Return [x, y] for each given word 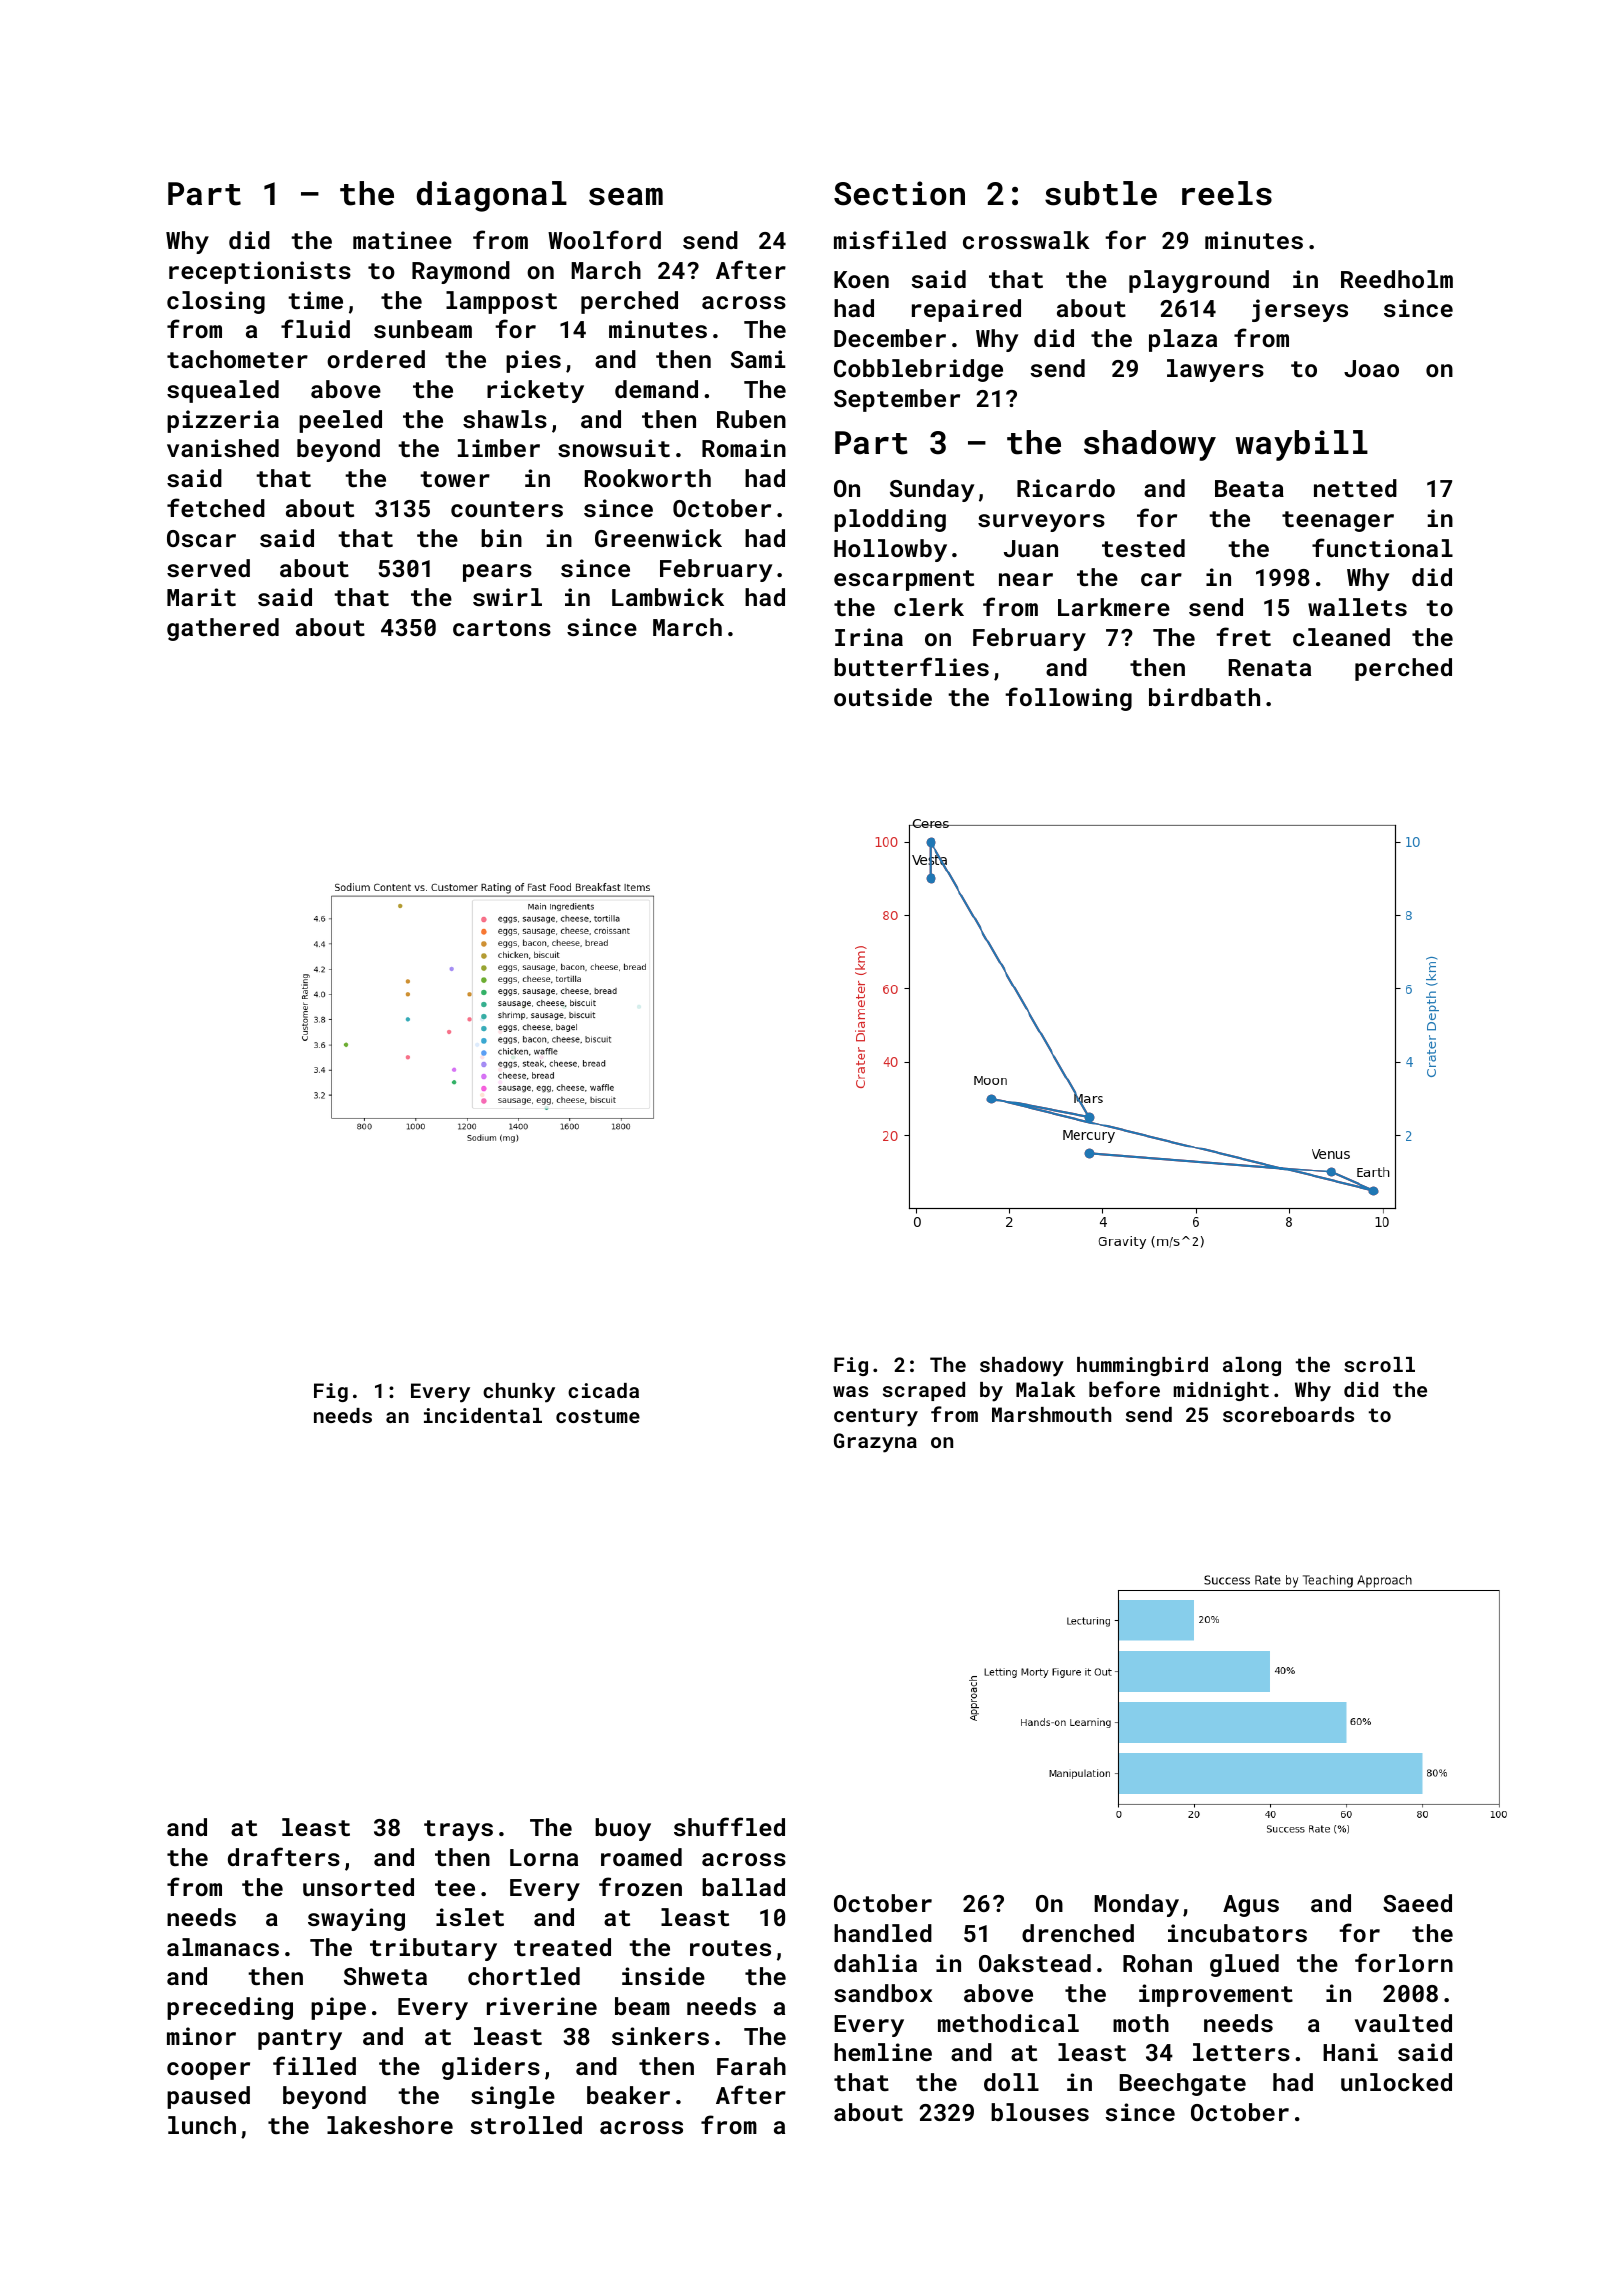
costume [598, 1416]
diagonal [492, 196]
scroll [1379, 1364]
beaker [628, 2095]
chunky [519, 1393]
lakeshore [390, 2125]
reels [1227, 193]
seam [626, 197]
